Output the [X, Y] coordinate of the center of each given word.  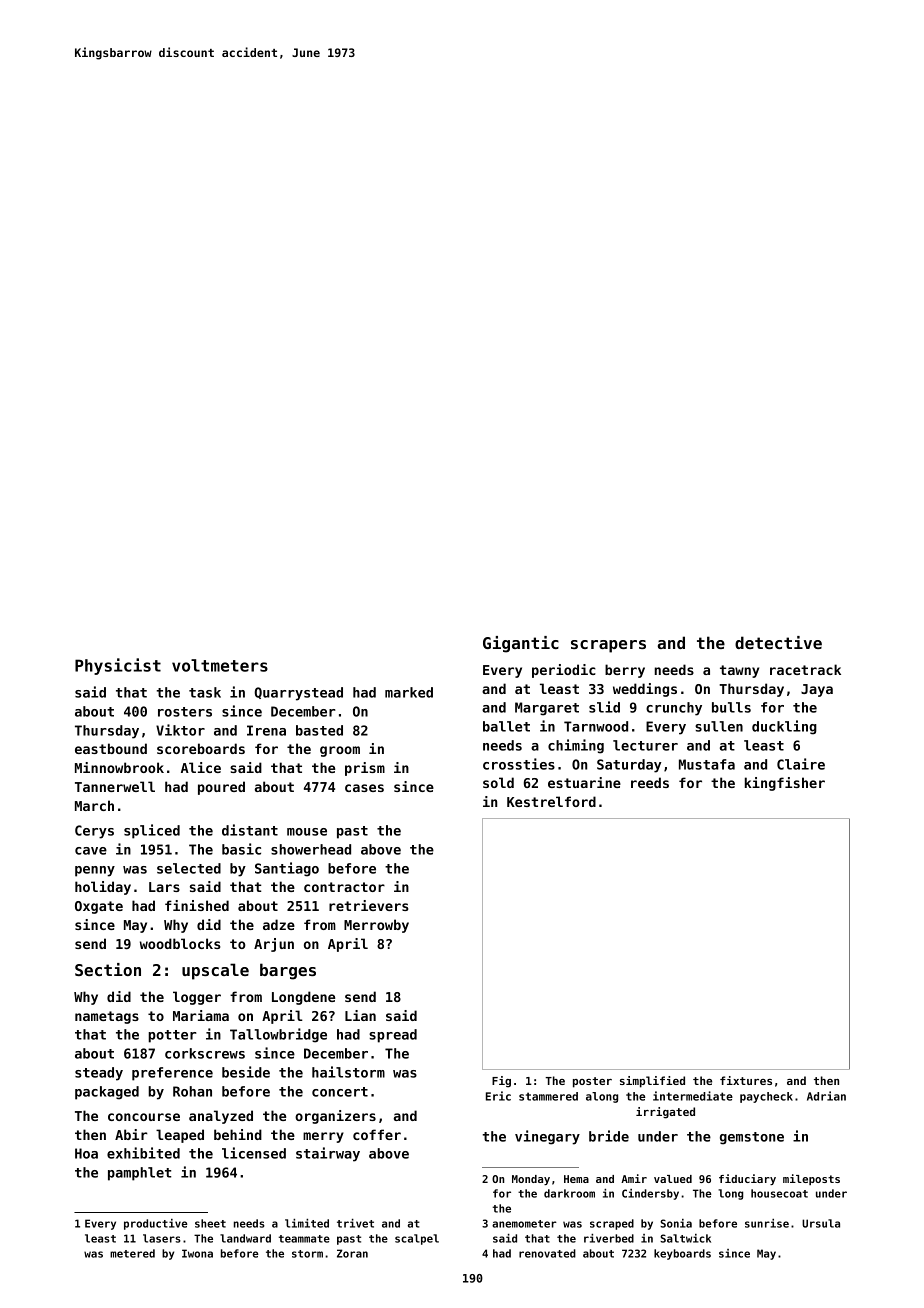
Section [108, 969]
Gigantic [521, 644]
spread [393, 1036]
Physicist [118, 666]
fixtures [746, 1080]
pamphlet [139, 1174]
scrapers [608, 646]
